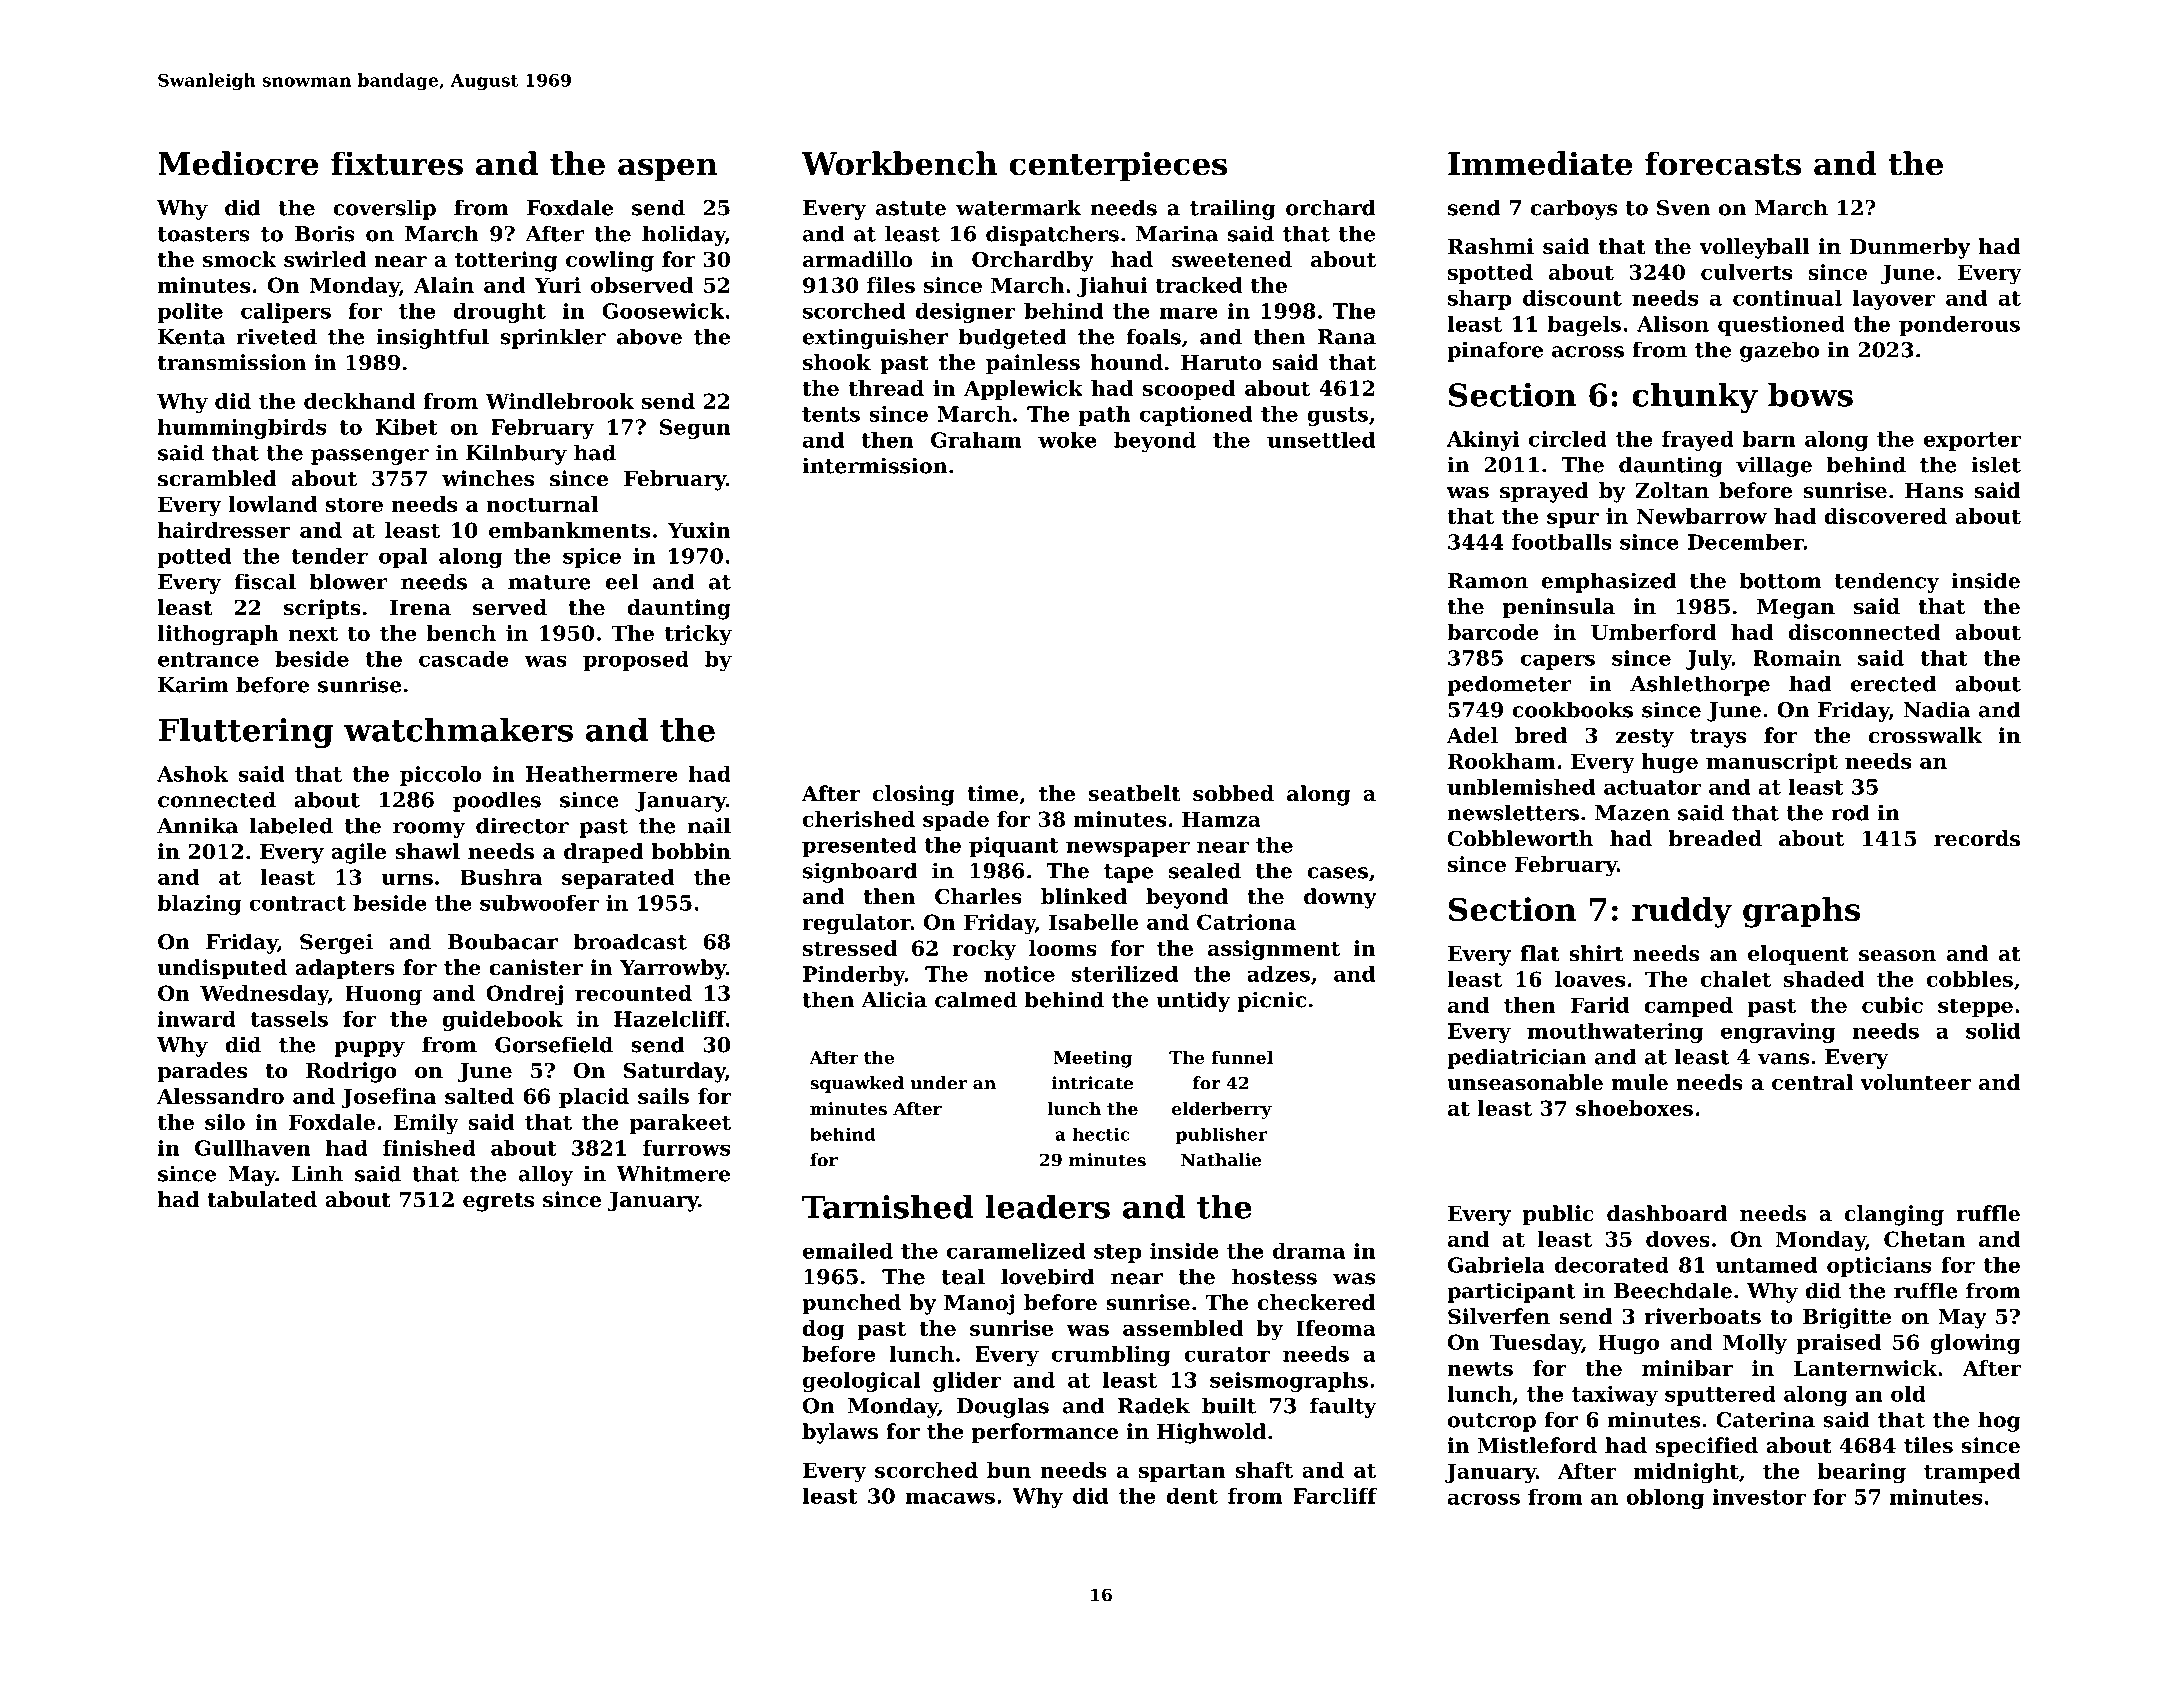 This page has height=1683, width=2178. Describe the element at coordinates (1118, 166) in the page. I see `centerpieces` at that location.
